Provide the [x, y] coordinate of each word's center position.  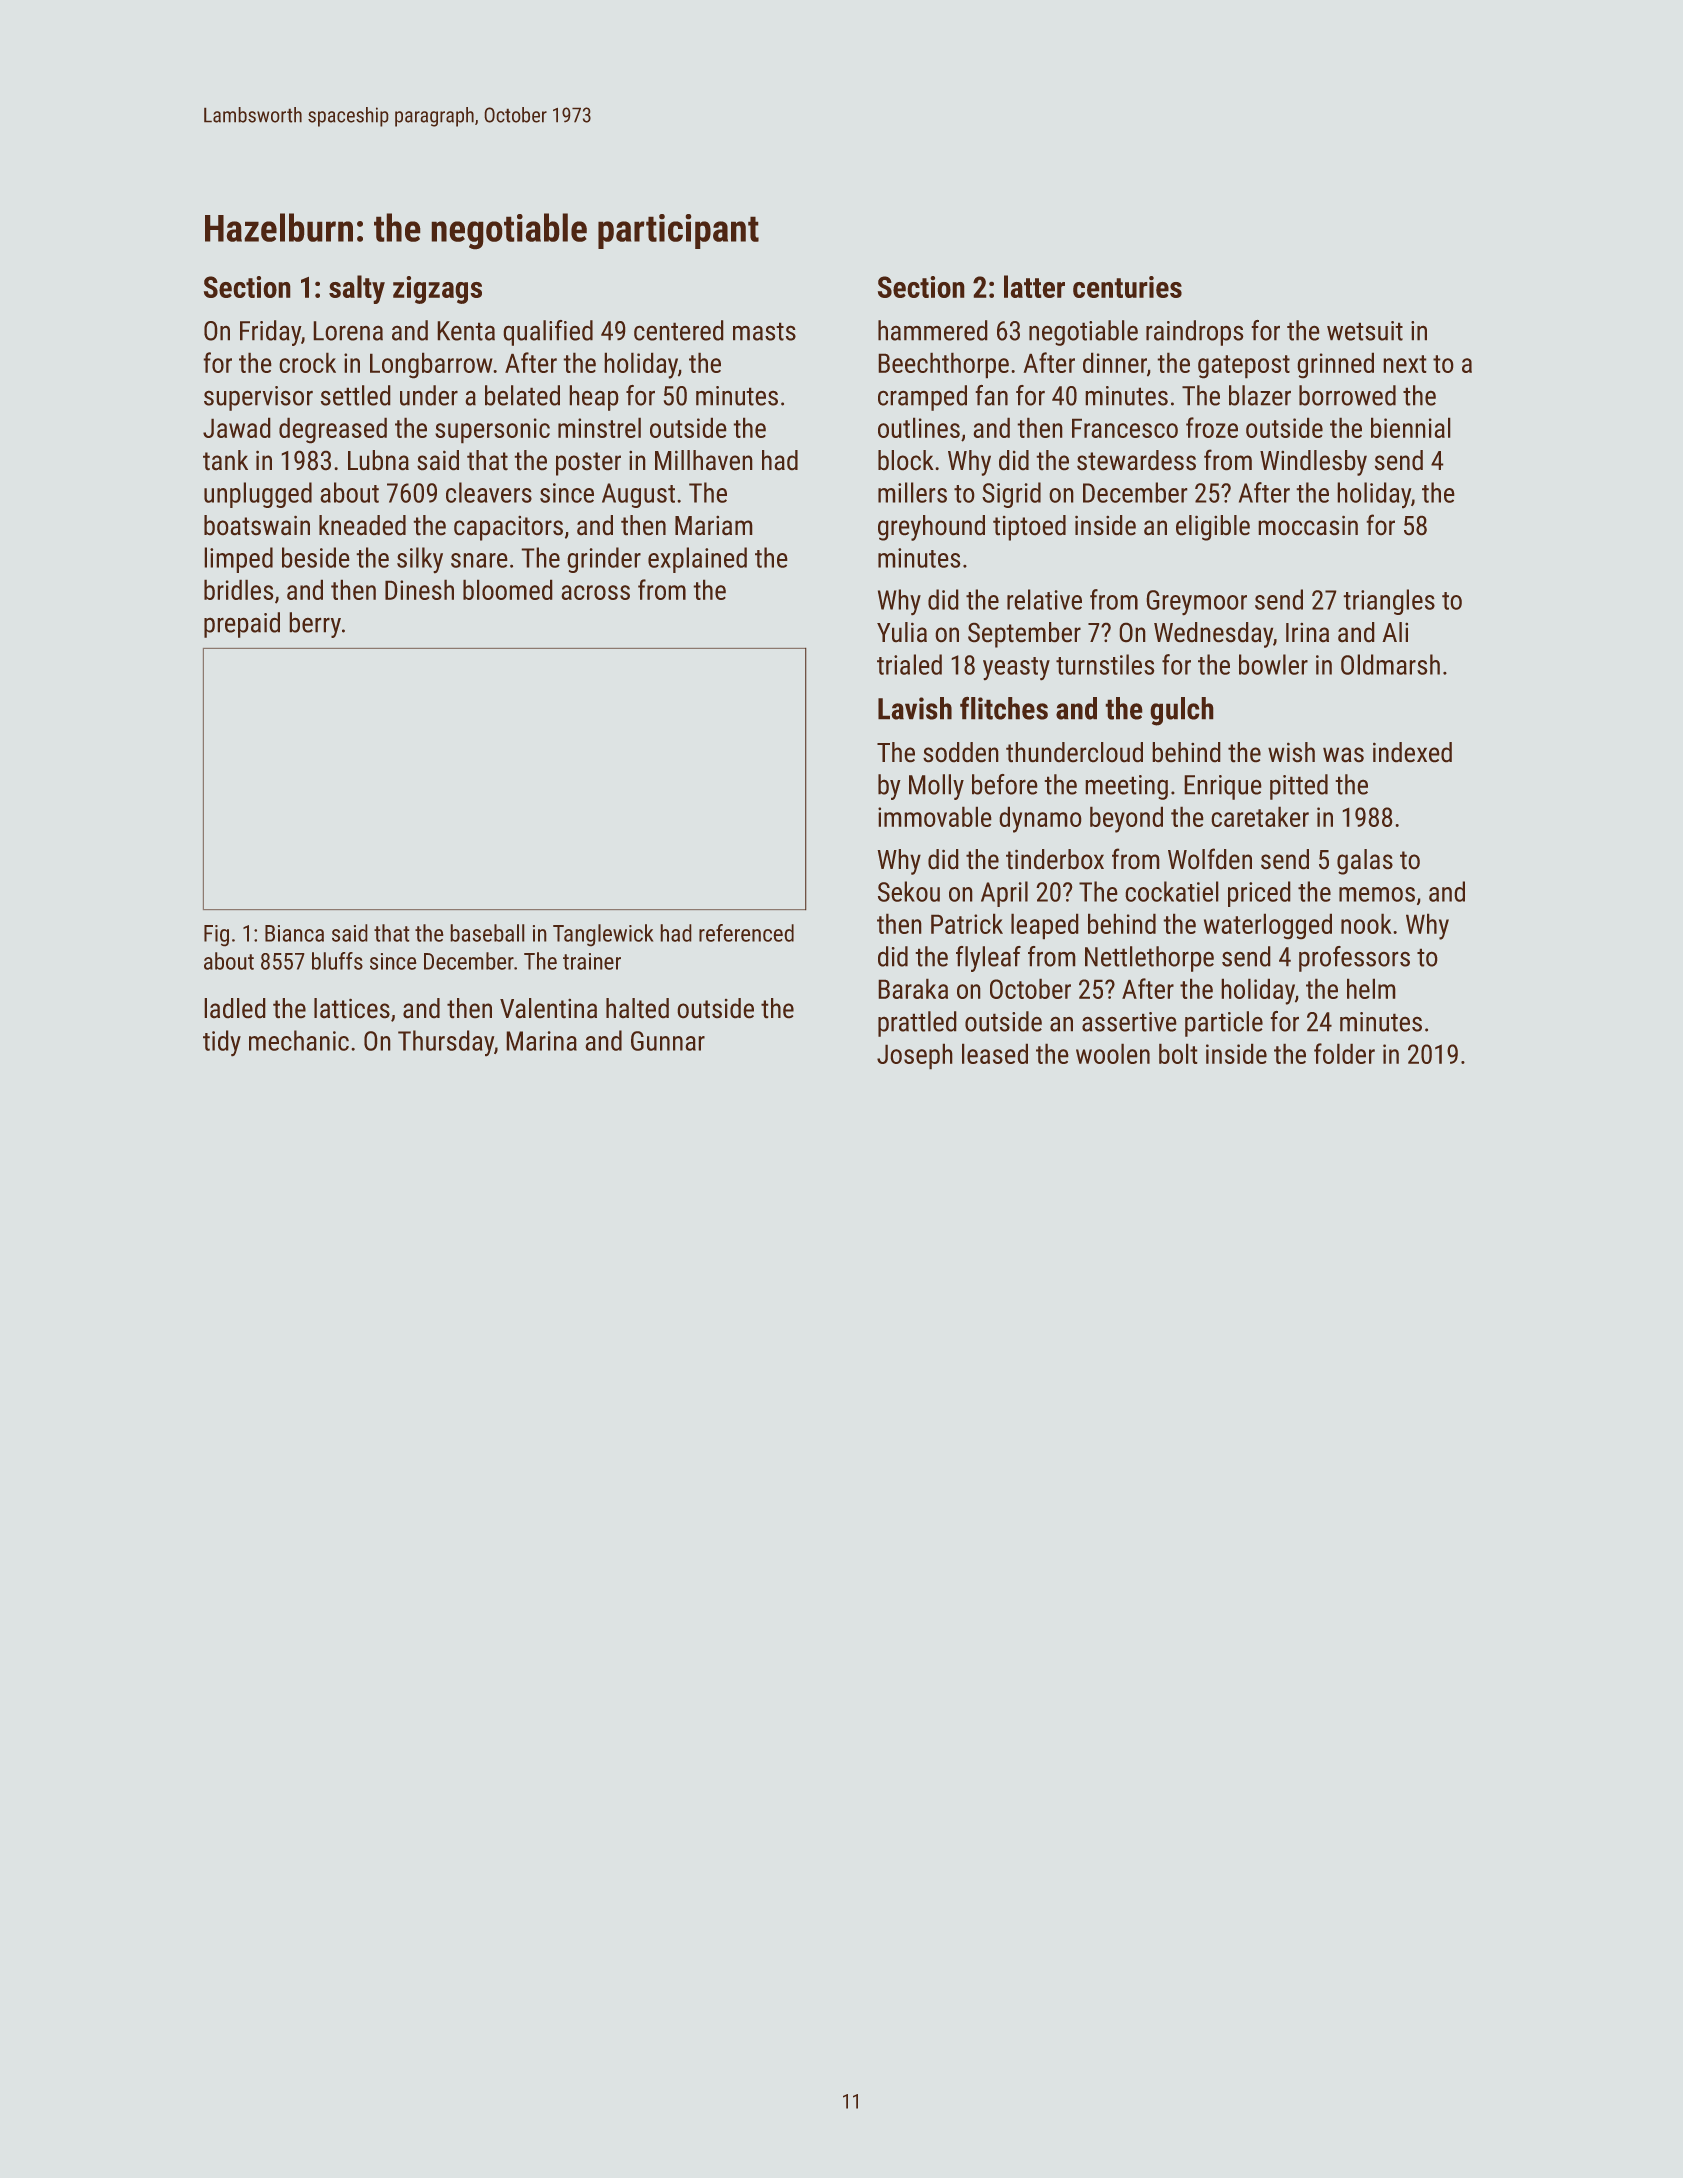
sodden [961, 752]
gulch [1182, 711]
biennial [1411, 427]
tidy [222, 1043]
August [638, 495]
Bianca [294, 933]
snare [479, 560]
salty [357, 289]
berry [315, 625]
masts [764, 331]
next [1405, 364]
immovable [935, 816]
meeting [1126, 787]
